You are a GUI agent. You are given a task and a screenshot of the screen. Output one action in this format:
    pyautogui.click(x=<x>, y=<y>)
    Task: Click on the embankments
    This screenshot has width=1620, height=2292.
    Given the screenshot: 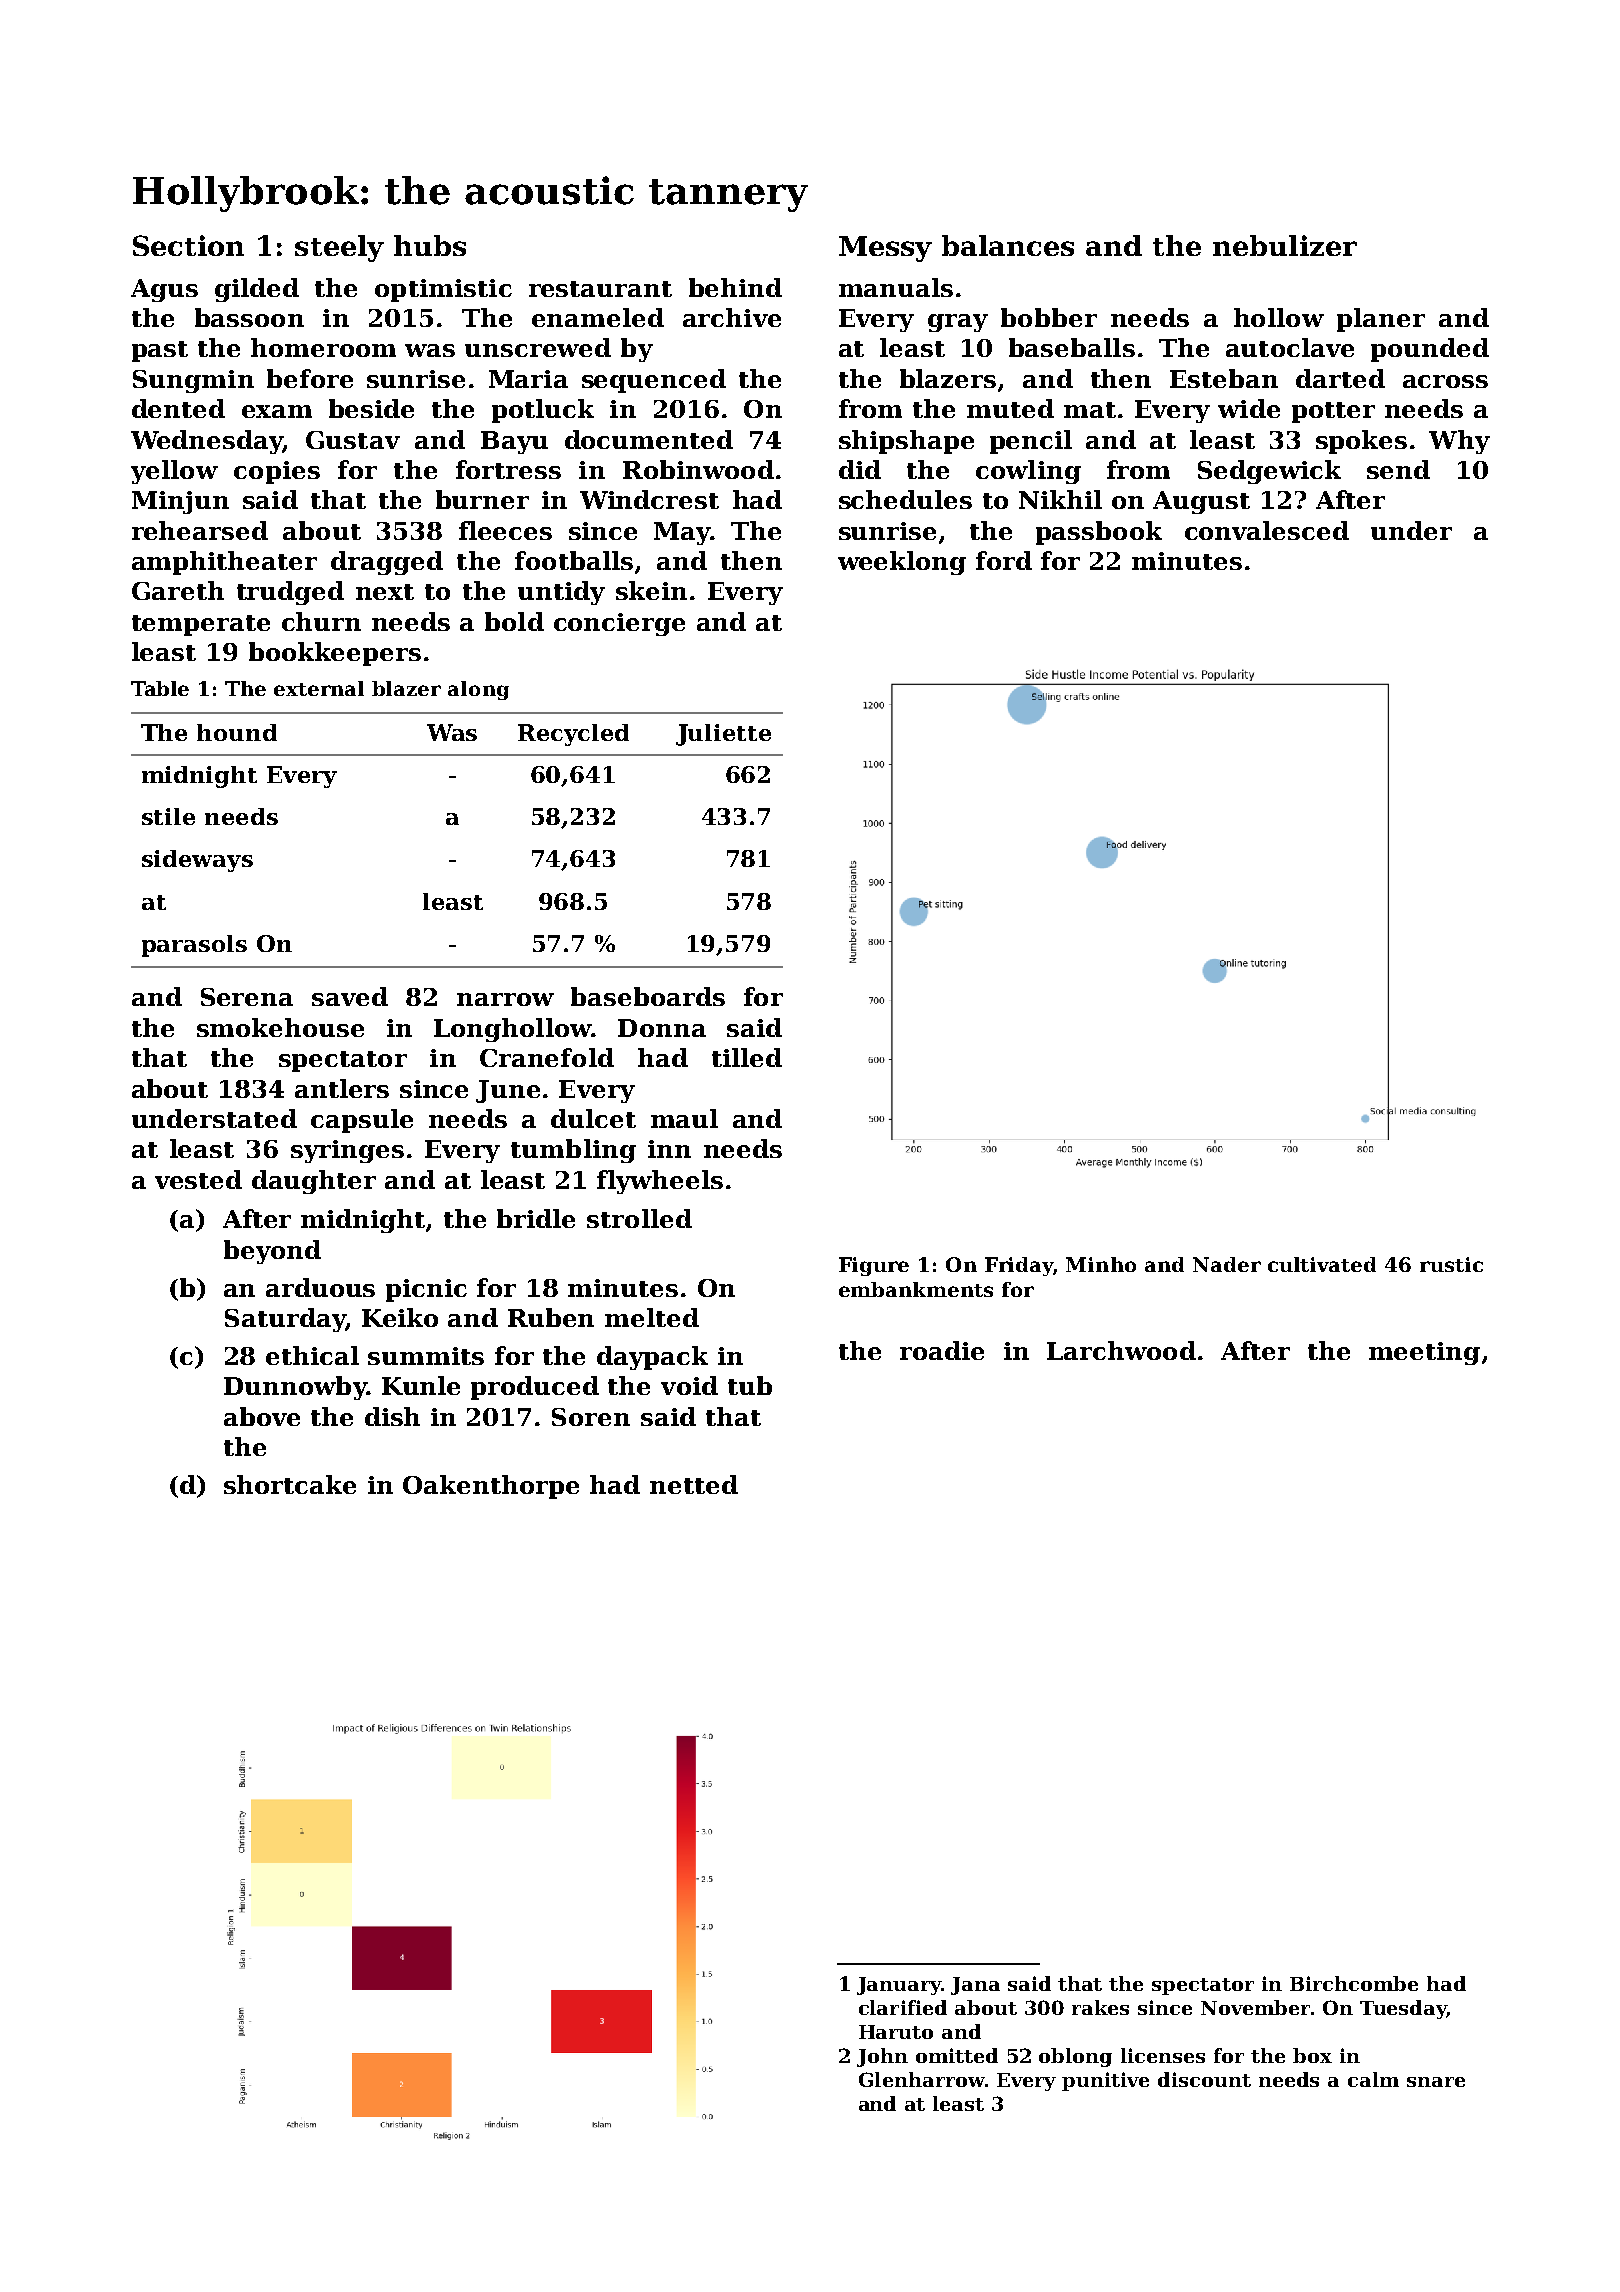 What is the action you would take?
    pyautogui.click(x=916, y=1289)
